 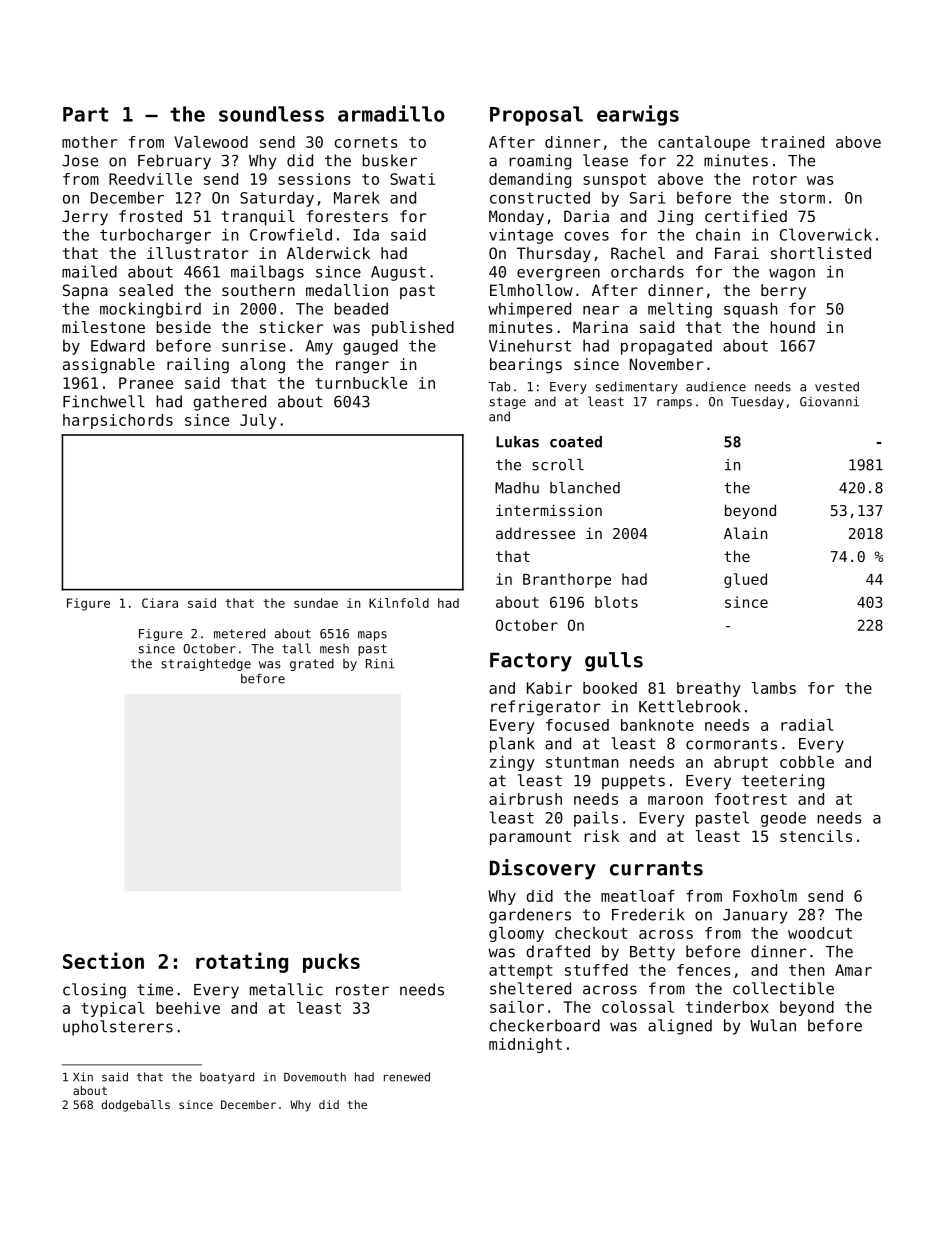 What do you see at coordinates (312, 665) in the image?
I see `grated` at bounding box center [312, 665].
